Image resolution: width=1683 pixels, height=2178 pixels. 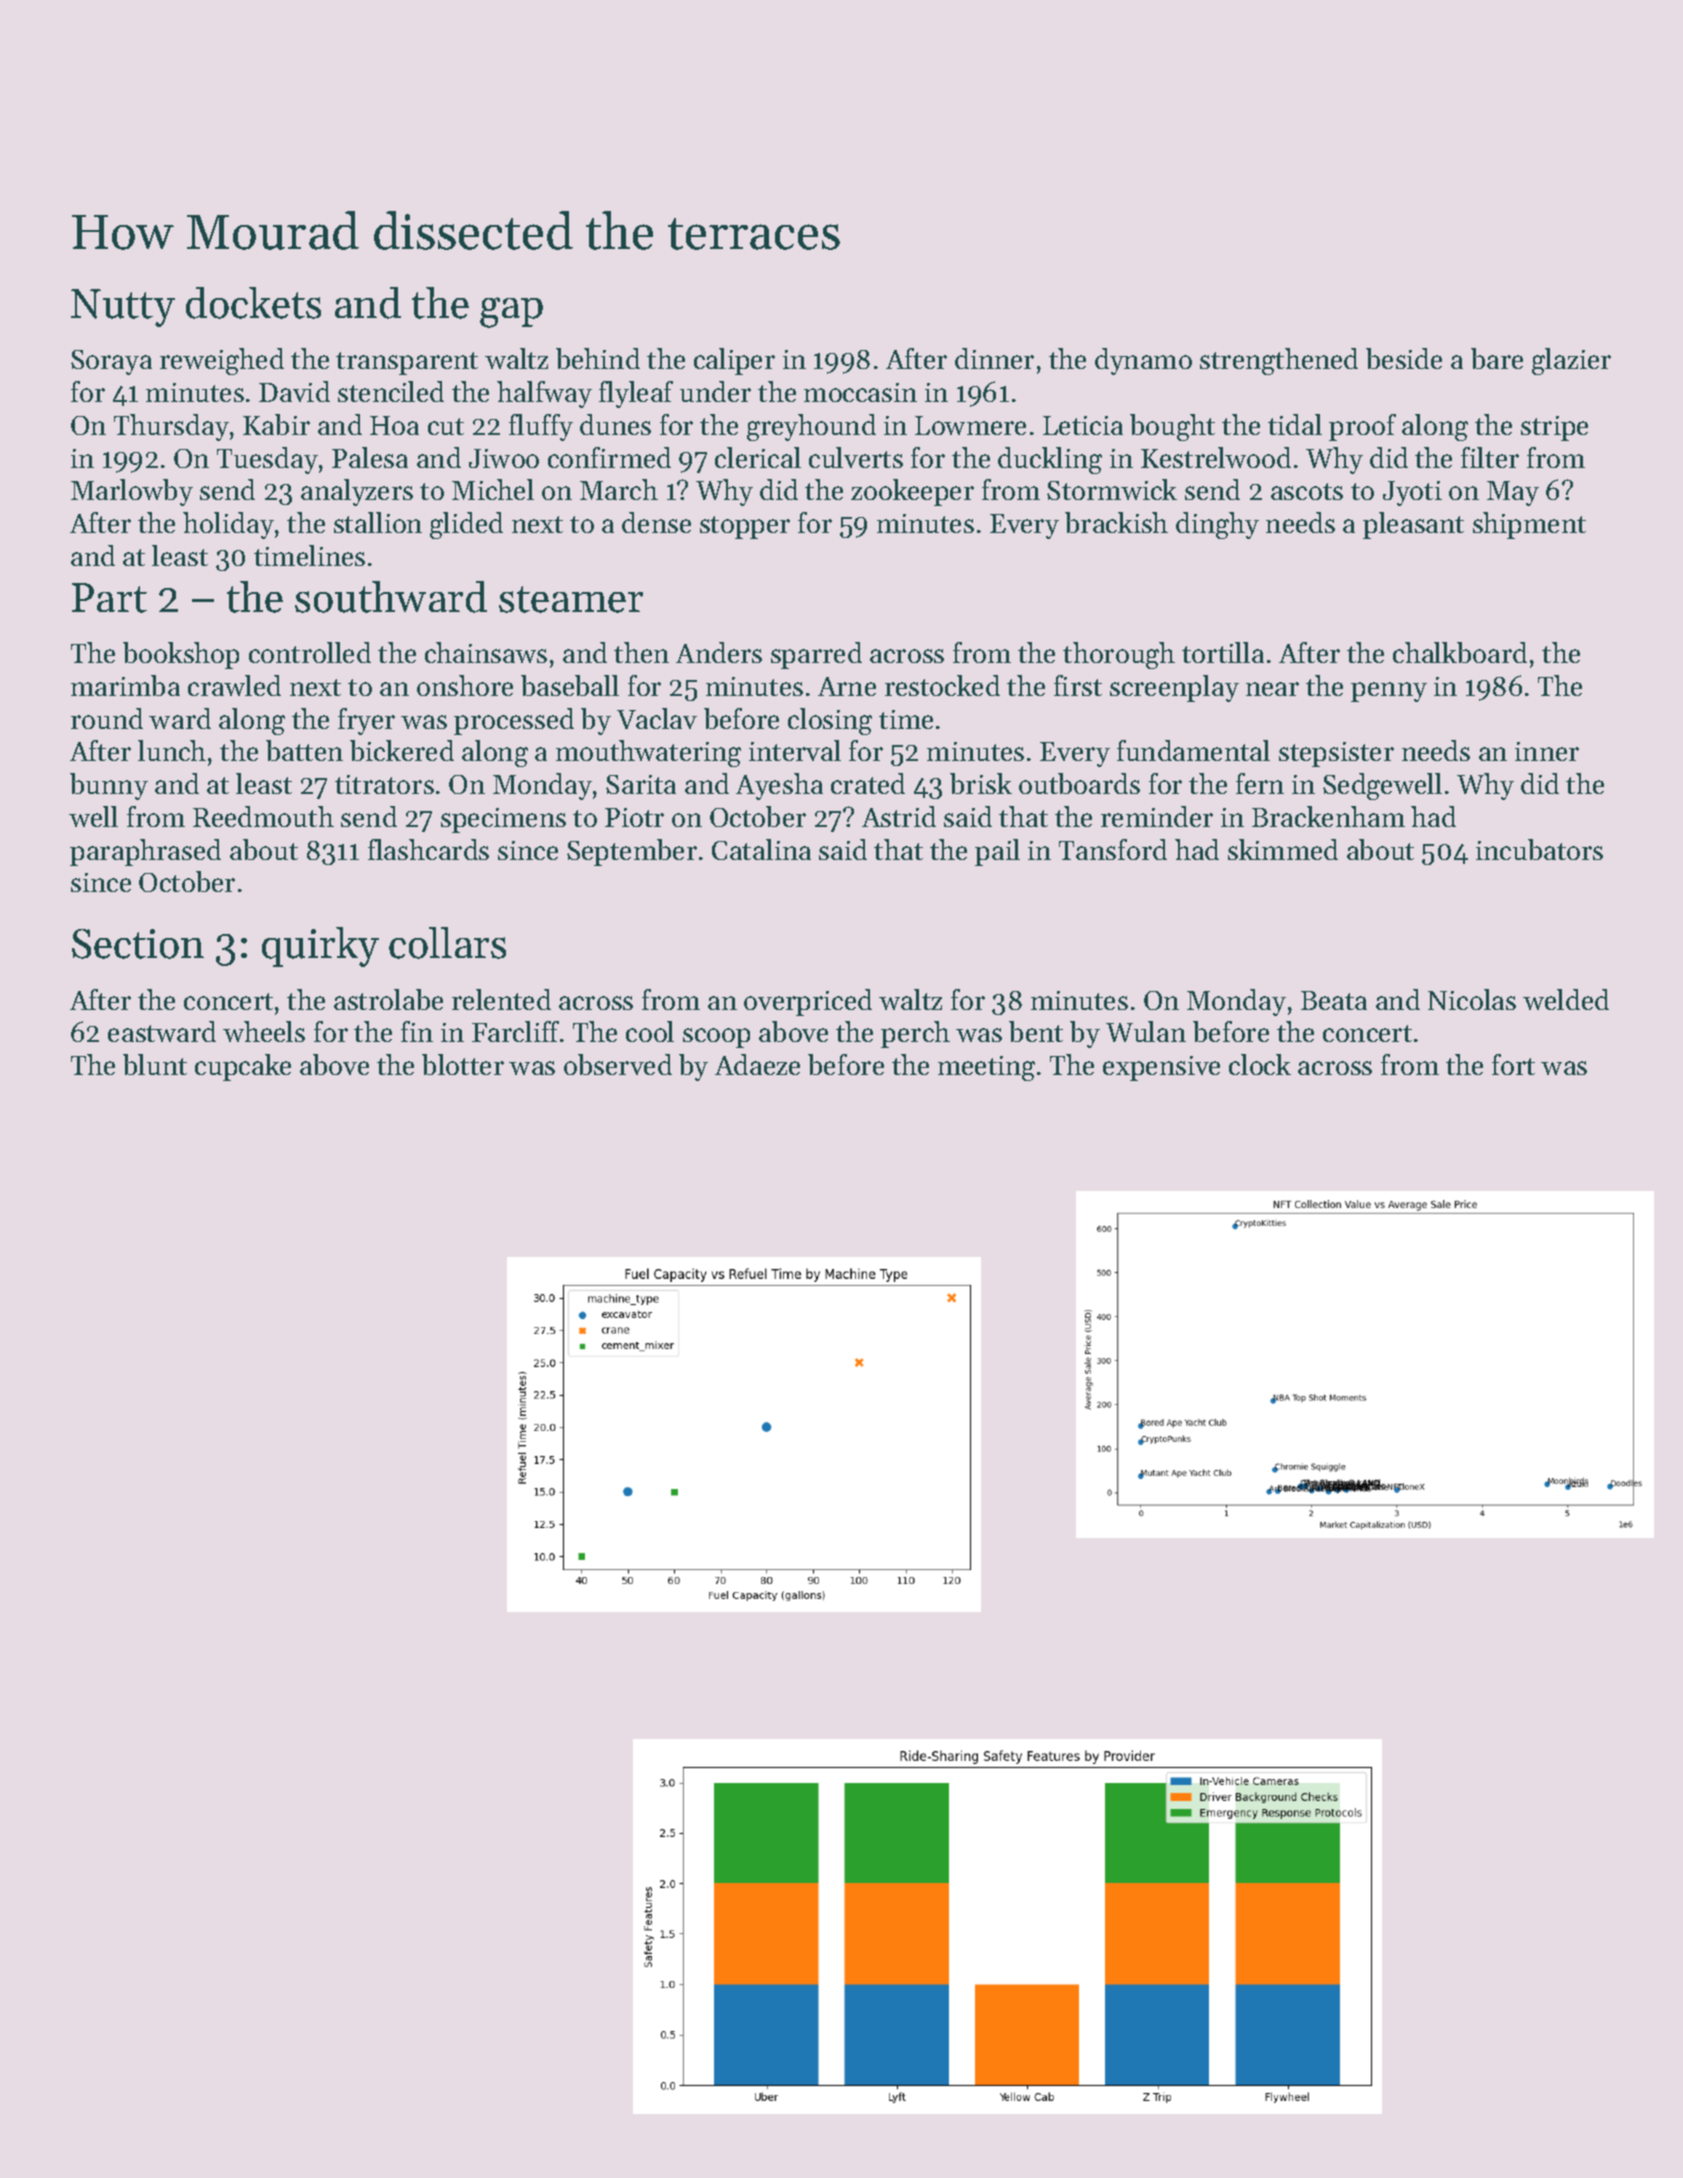 I want to click on dockets, so click(x=253, y=303).
